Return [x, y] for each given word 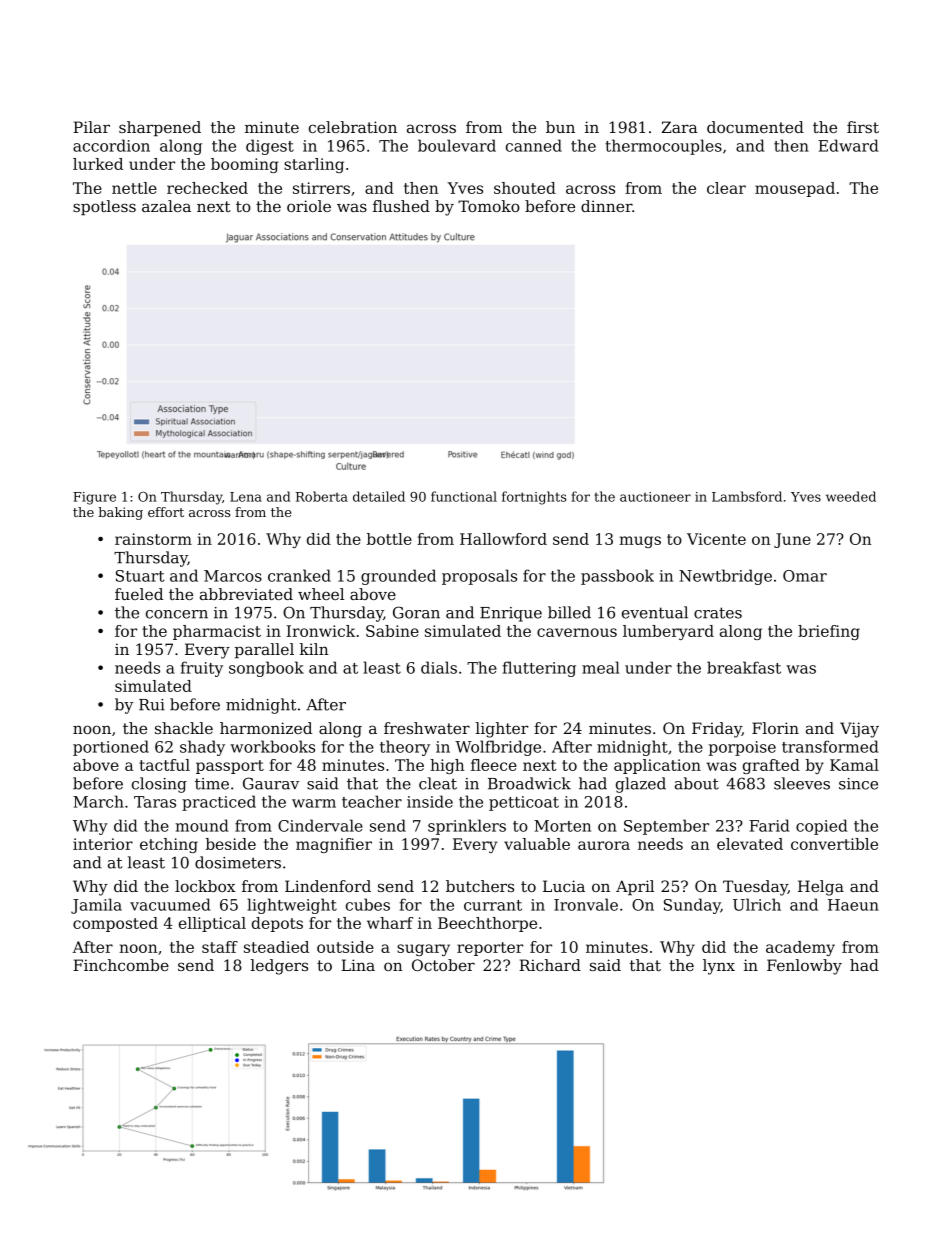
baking [120, 513]
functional [464, 496]
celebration [353, 127]
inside [430, 801]
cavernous [577, 632]
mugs [640, 542]
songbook [266, 669]
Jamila [96, 906]
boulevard [457, 145]
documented [755, 127]
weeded [851, 496]
